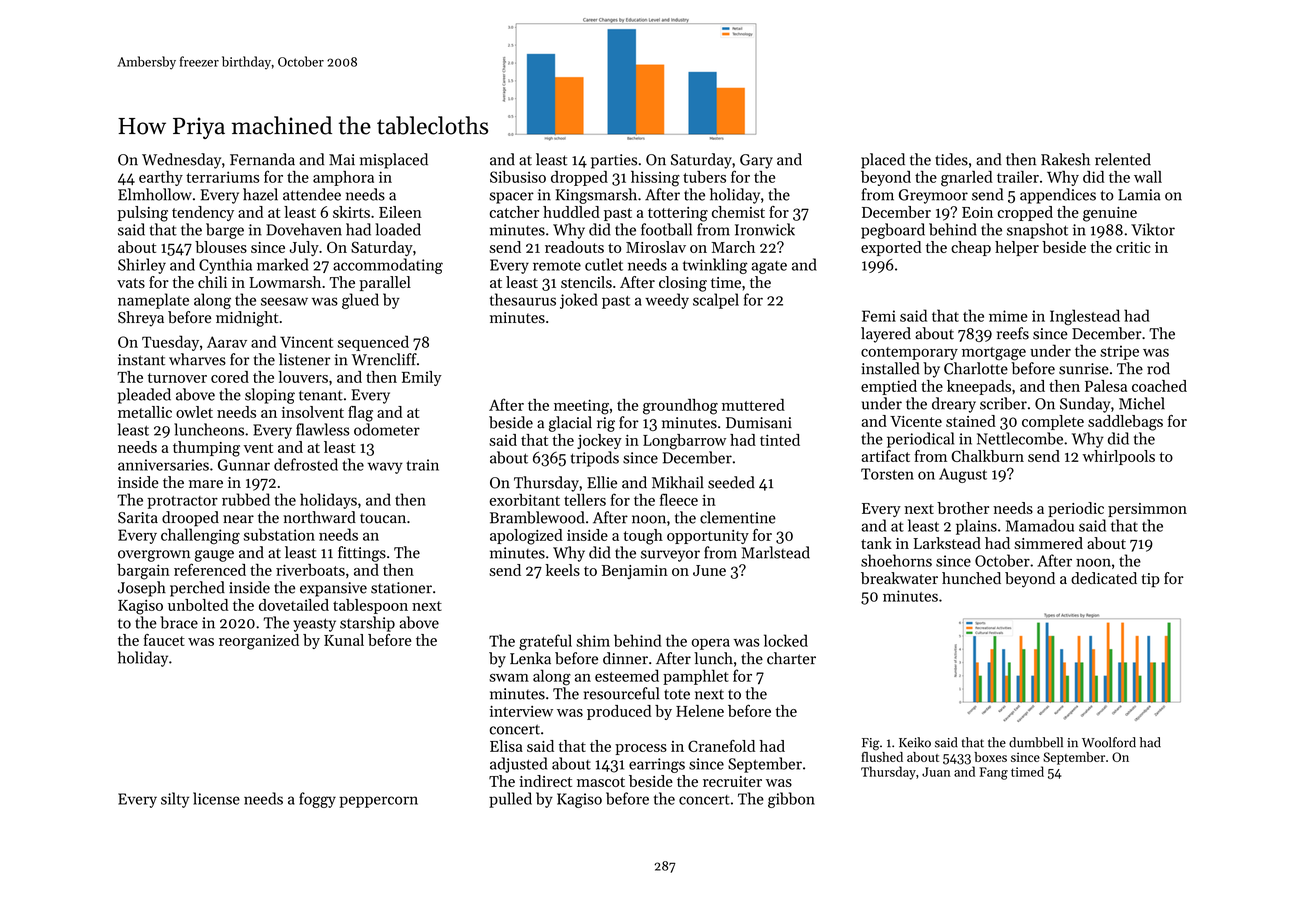 This page has width=1308, height=924. I want to click on mascot, so click(601, 782).
